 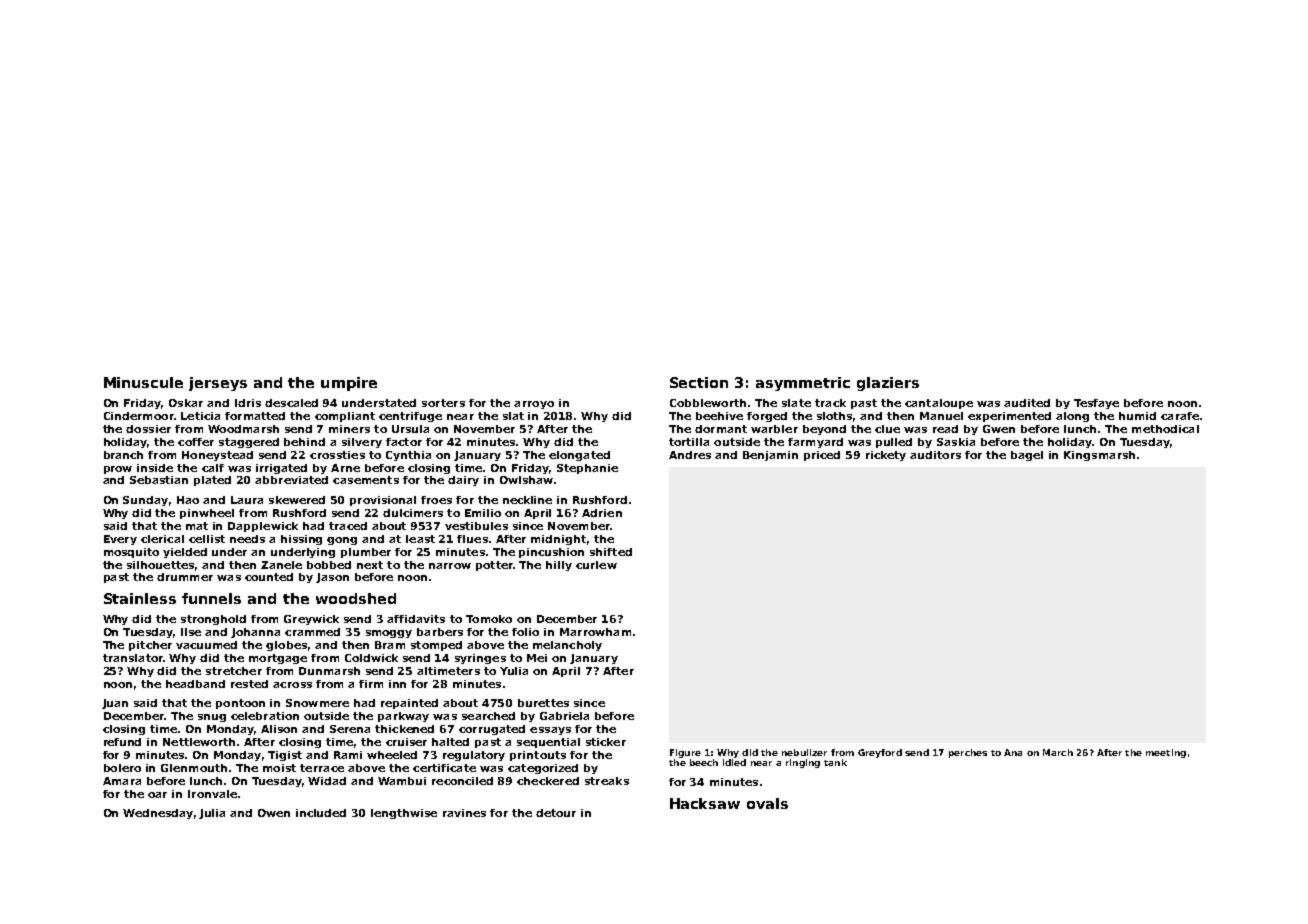 I want to click on Marrowham, so click(x=595, y=632).
